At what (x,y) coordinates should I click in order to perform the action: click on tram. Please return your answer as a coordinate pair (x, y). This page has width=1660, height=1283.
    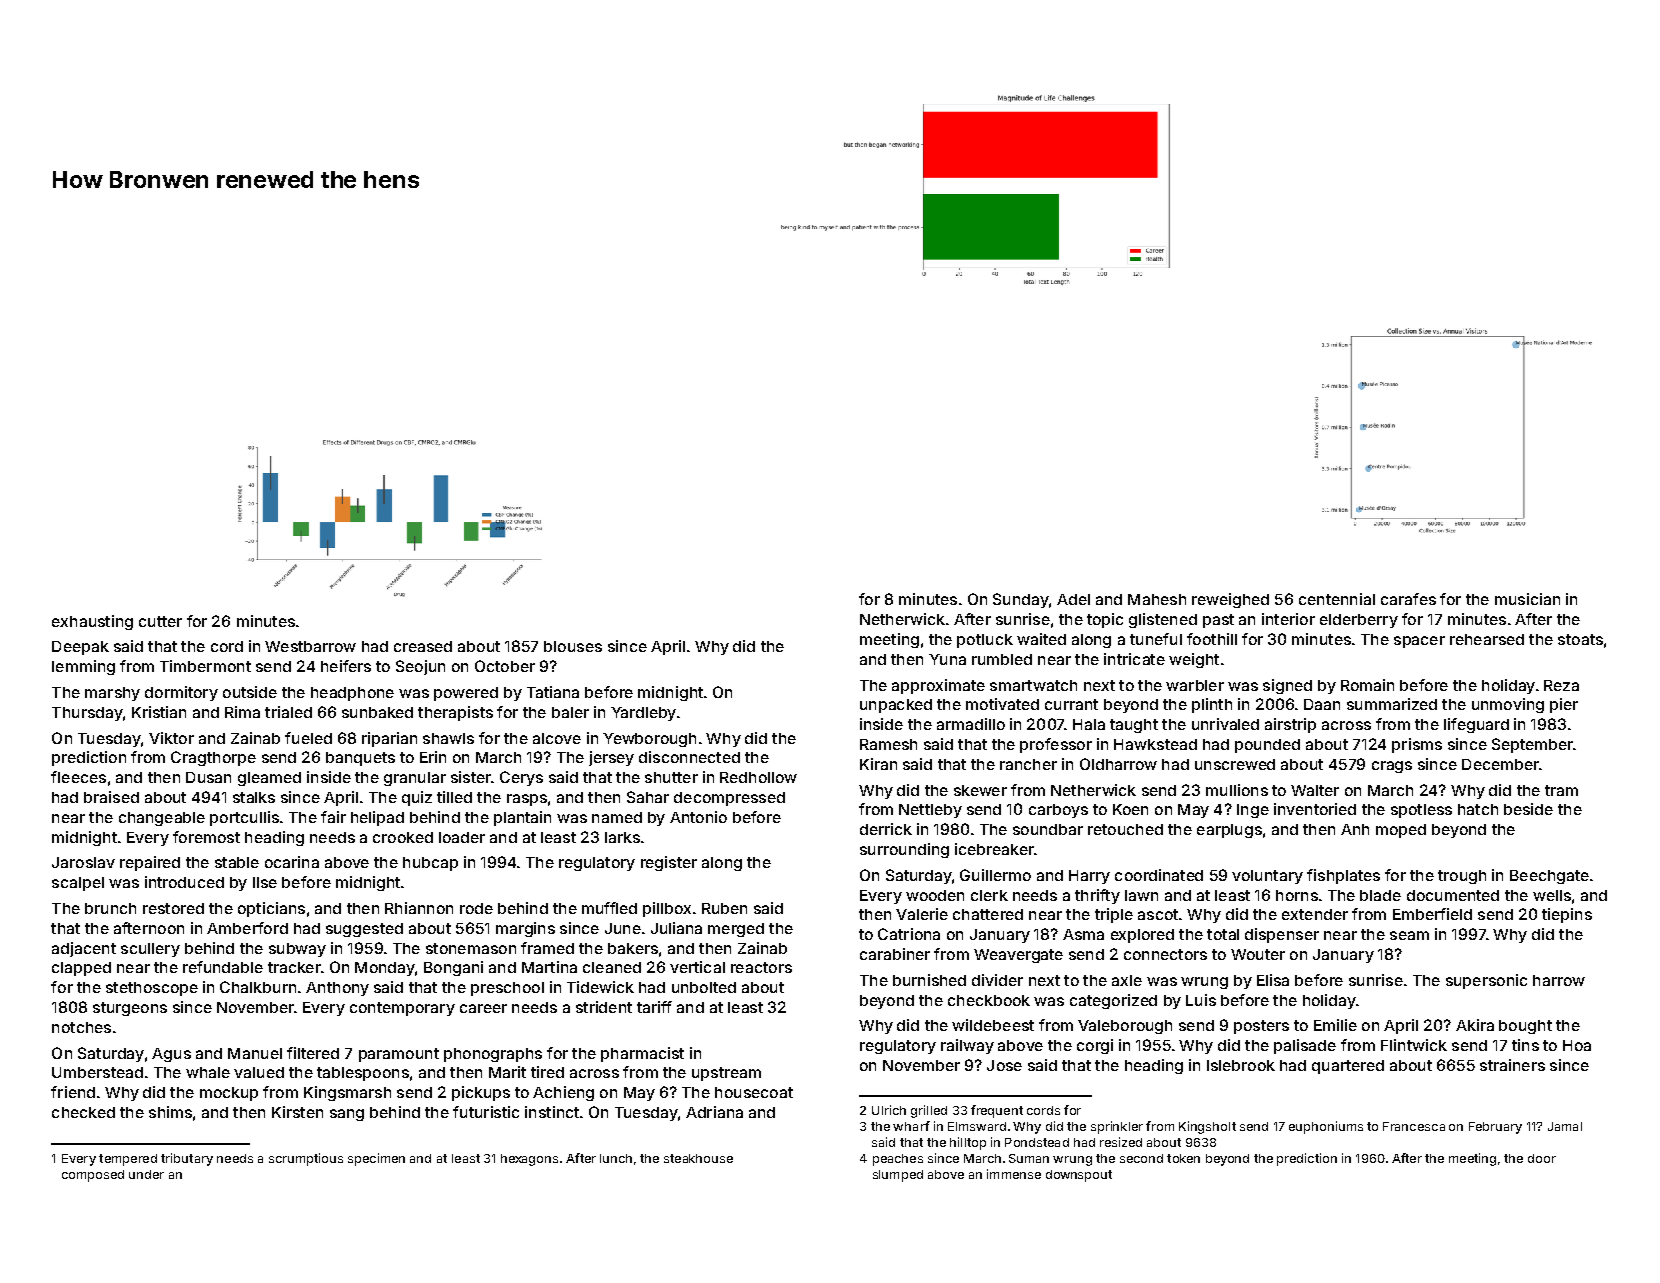
    Looking at the image, I should click on (1561, 790).
